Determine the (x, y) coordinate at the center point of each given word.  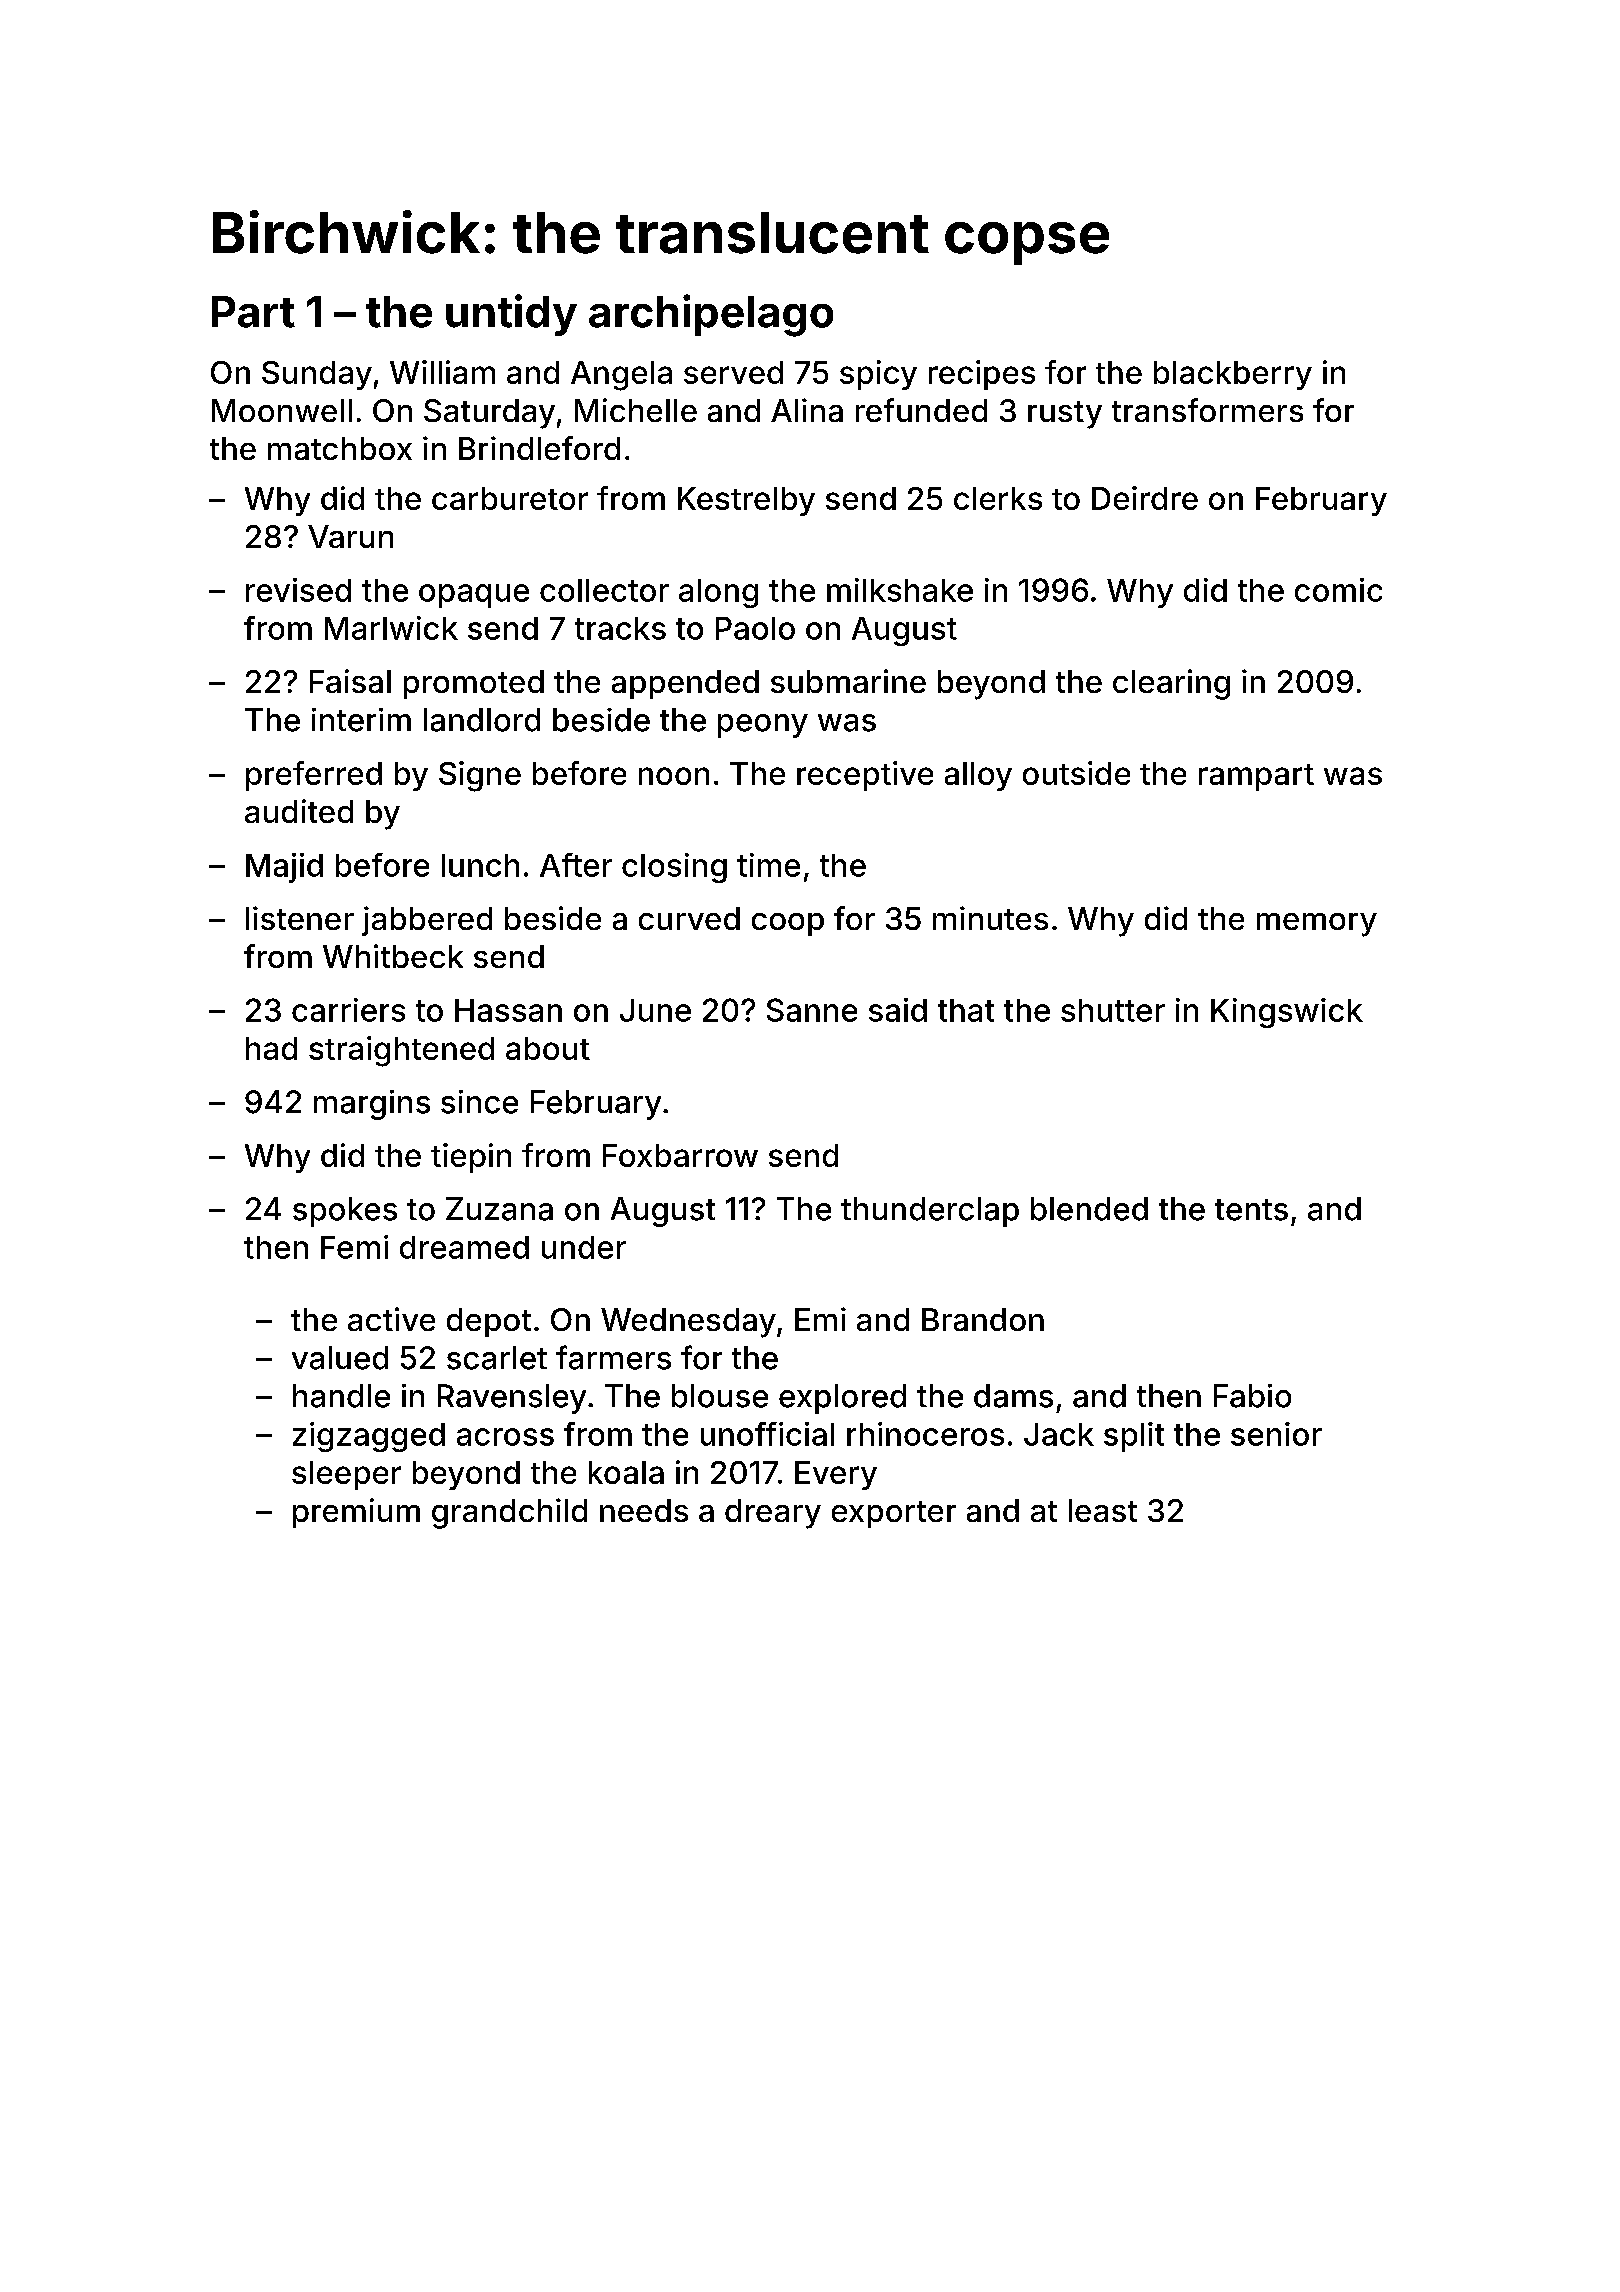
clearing (1171, 684)
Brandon (983, 1319)
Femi (354, 1247)
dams (1013, 1396)
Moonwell (282, 410)
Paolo (755, 628)
